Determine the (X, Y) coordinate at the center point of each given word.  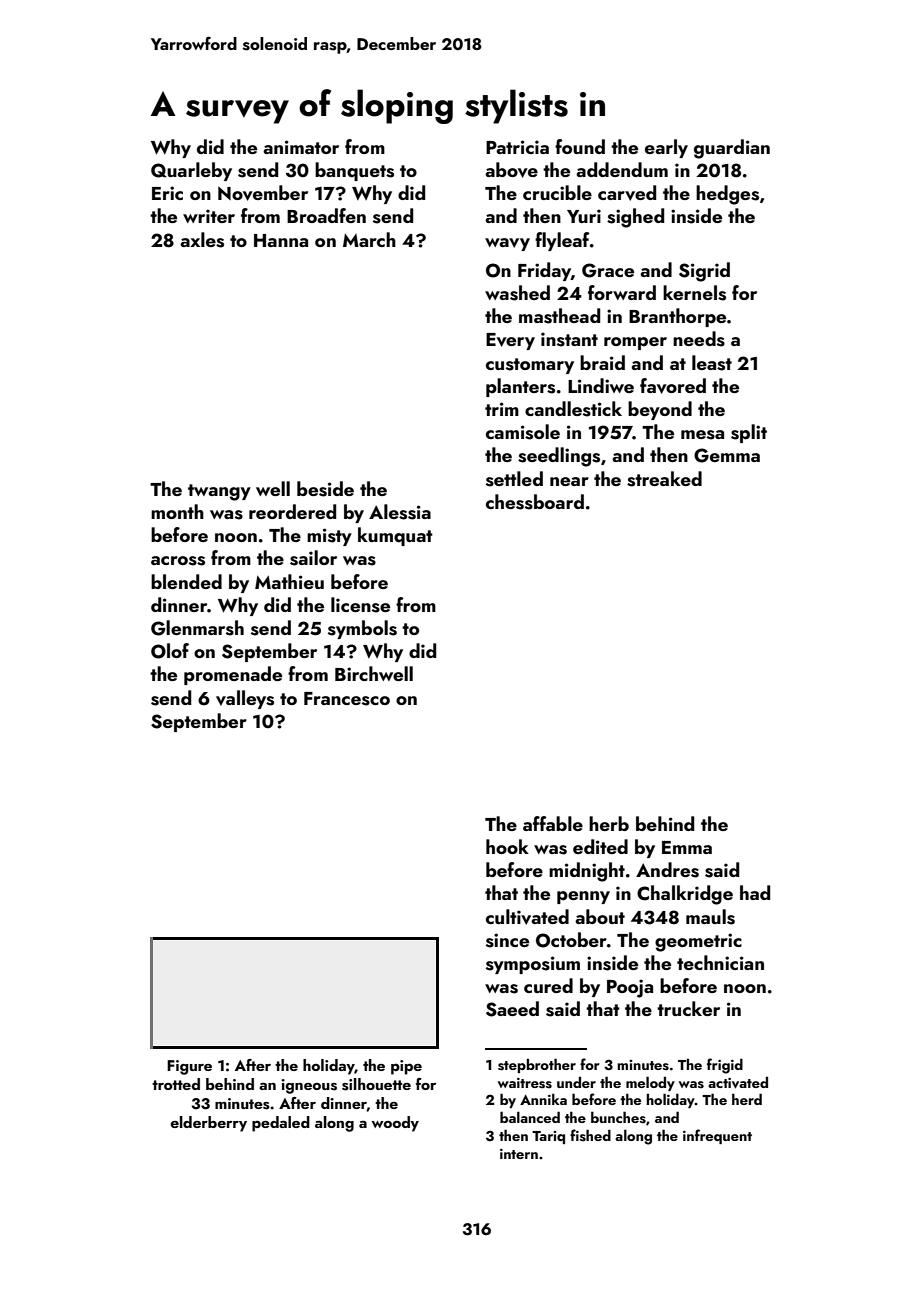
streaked (664, 479)
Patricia (517, 147)
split (749, 433)
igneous (309, 1086)
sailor (313, 558)
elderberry (208, 1124)
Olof (170, 651)
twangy (219, 492)
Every (510, 341)
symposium (533, 965)
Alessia (400, 512)
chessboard (535, 502)
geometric (698, 942)
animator (301, 147)
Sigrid (704, 272)
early (666, 148)
